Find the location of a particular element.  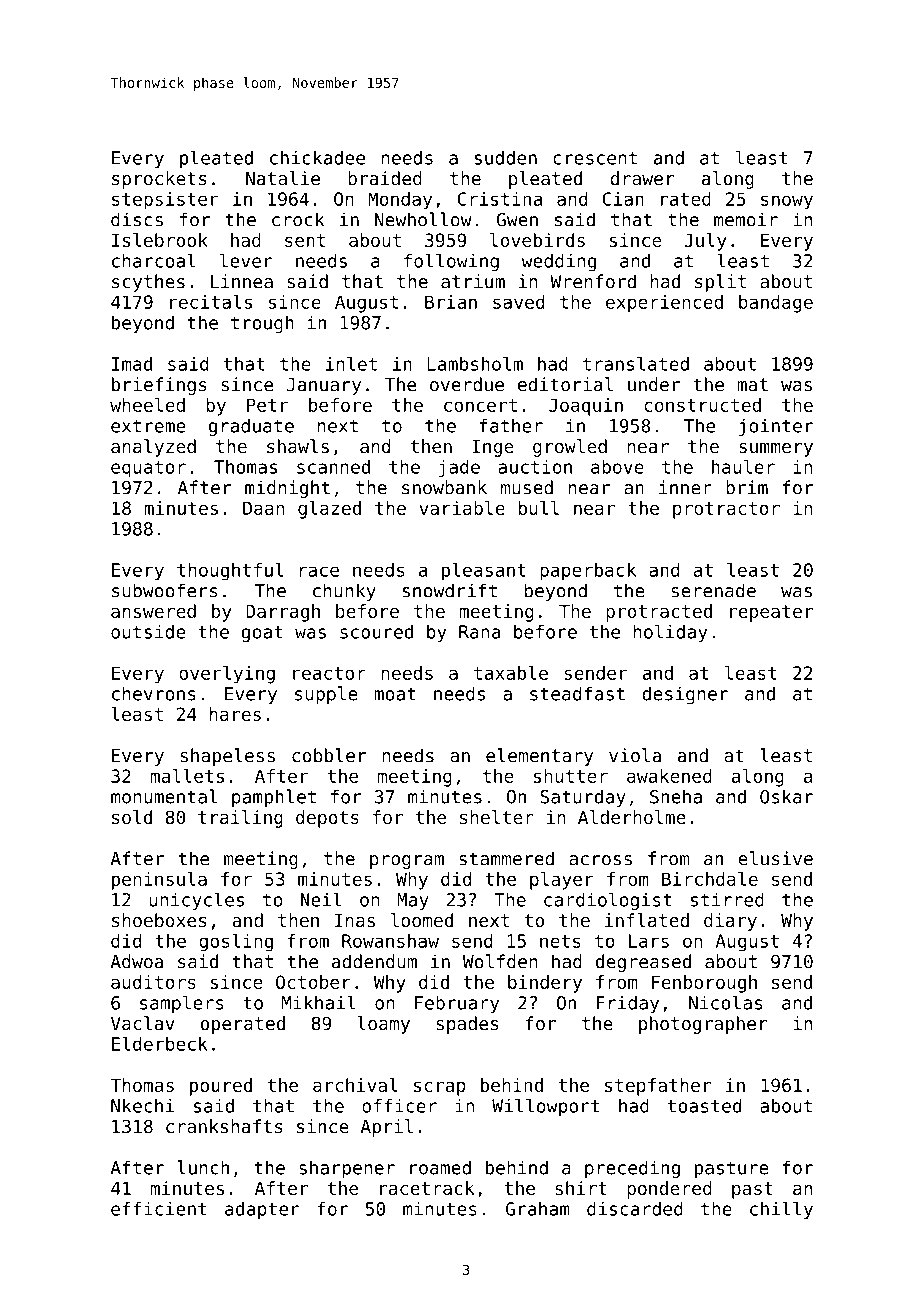

February is located at coordinates (457, 1004).
